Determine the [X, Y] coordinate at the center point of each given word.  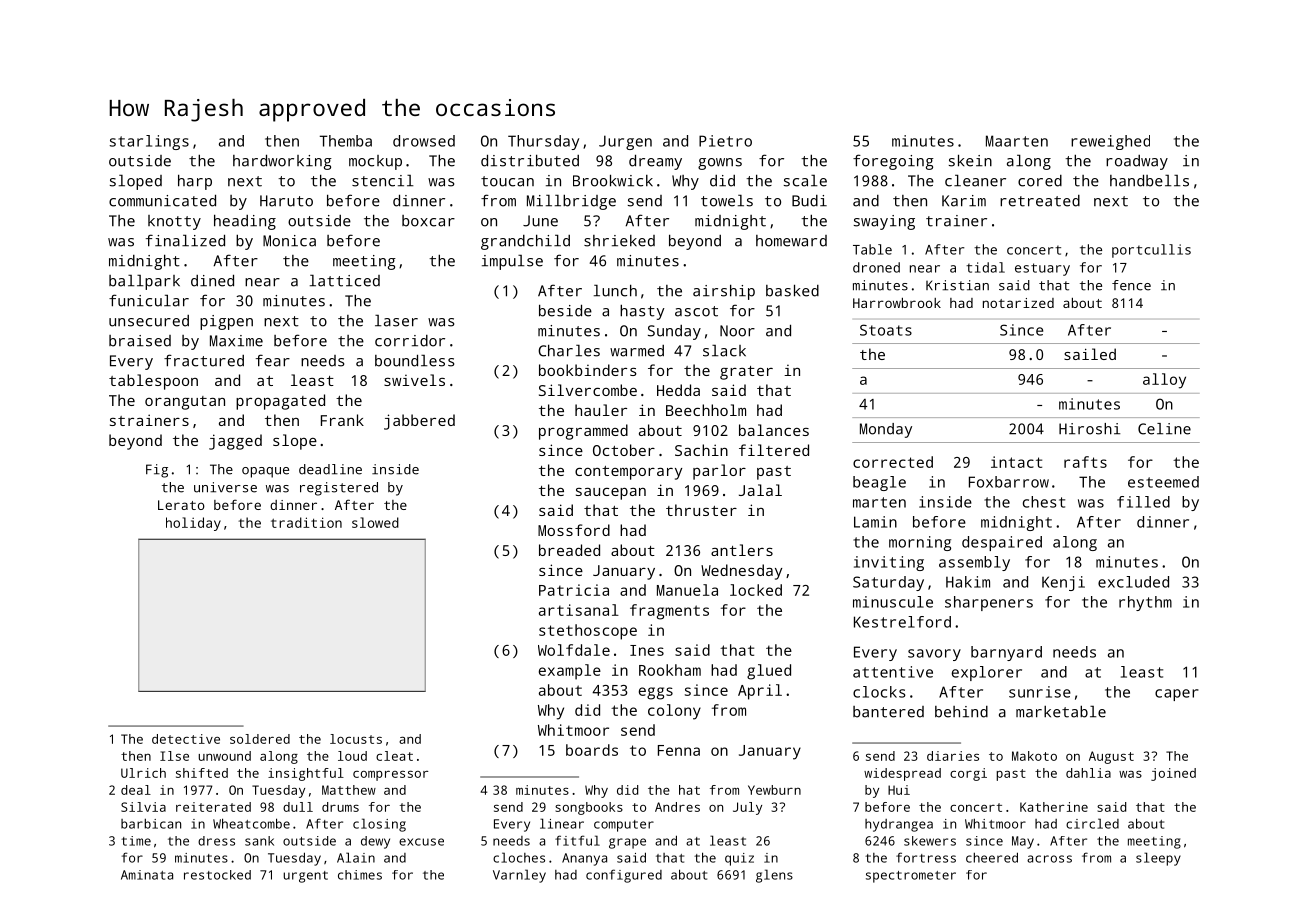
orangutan [185, 403]
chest [1044, 502]
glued [769, 672]
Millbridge [571, 202]
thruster [701, 510]
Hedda [678, 390]
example [570, 672]
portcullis [1151, 251]
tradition [306, 522]
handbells [1149, 180]
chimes [360, 875]
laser [396, 320]
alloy [1164, 381]
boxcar [428, 221]
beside [565, 310]
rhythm [1145, 603]
